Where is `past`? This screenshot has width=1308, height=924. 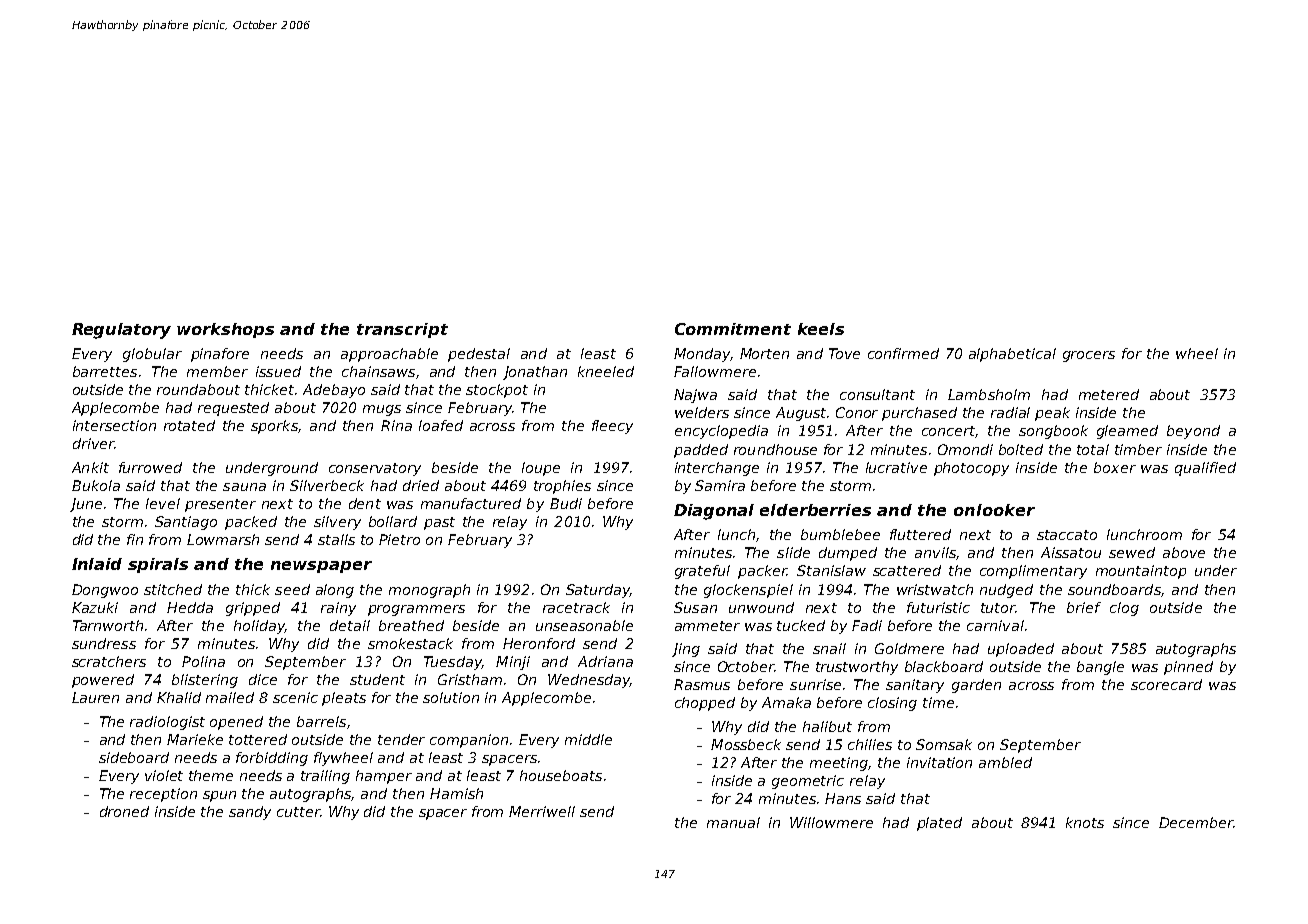
past is located at coordinates (439, 523).
